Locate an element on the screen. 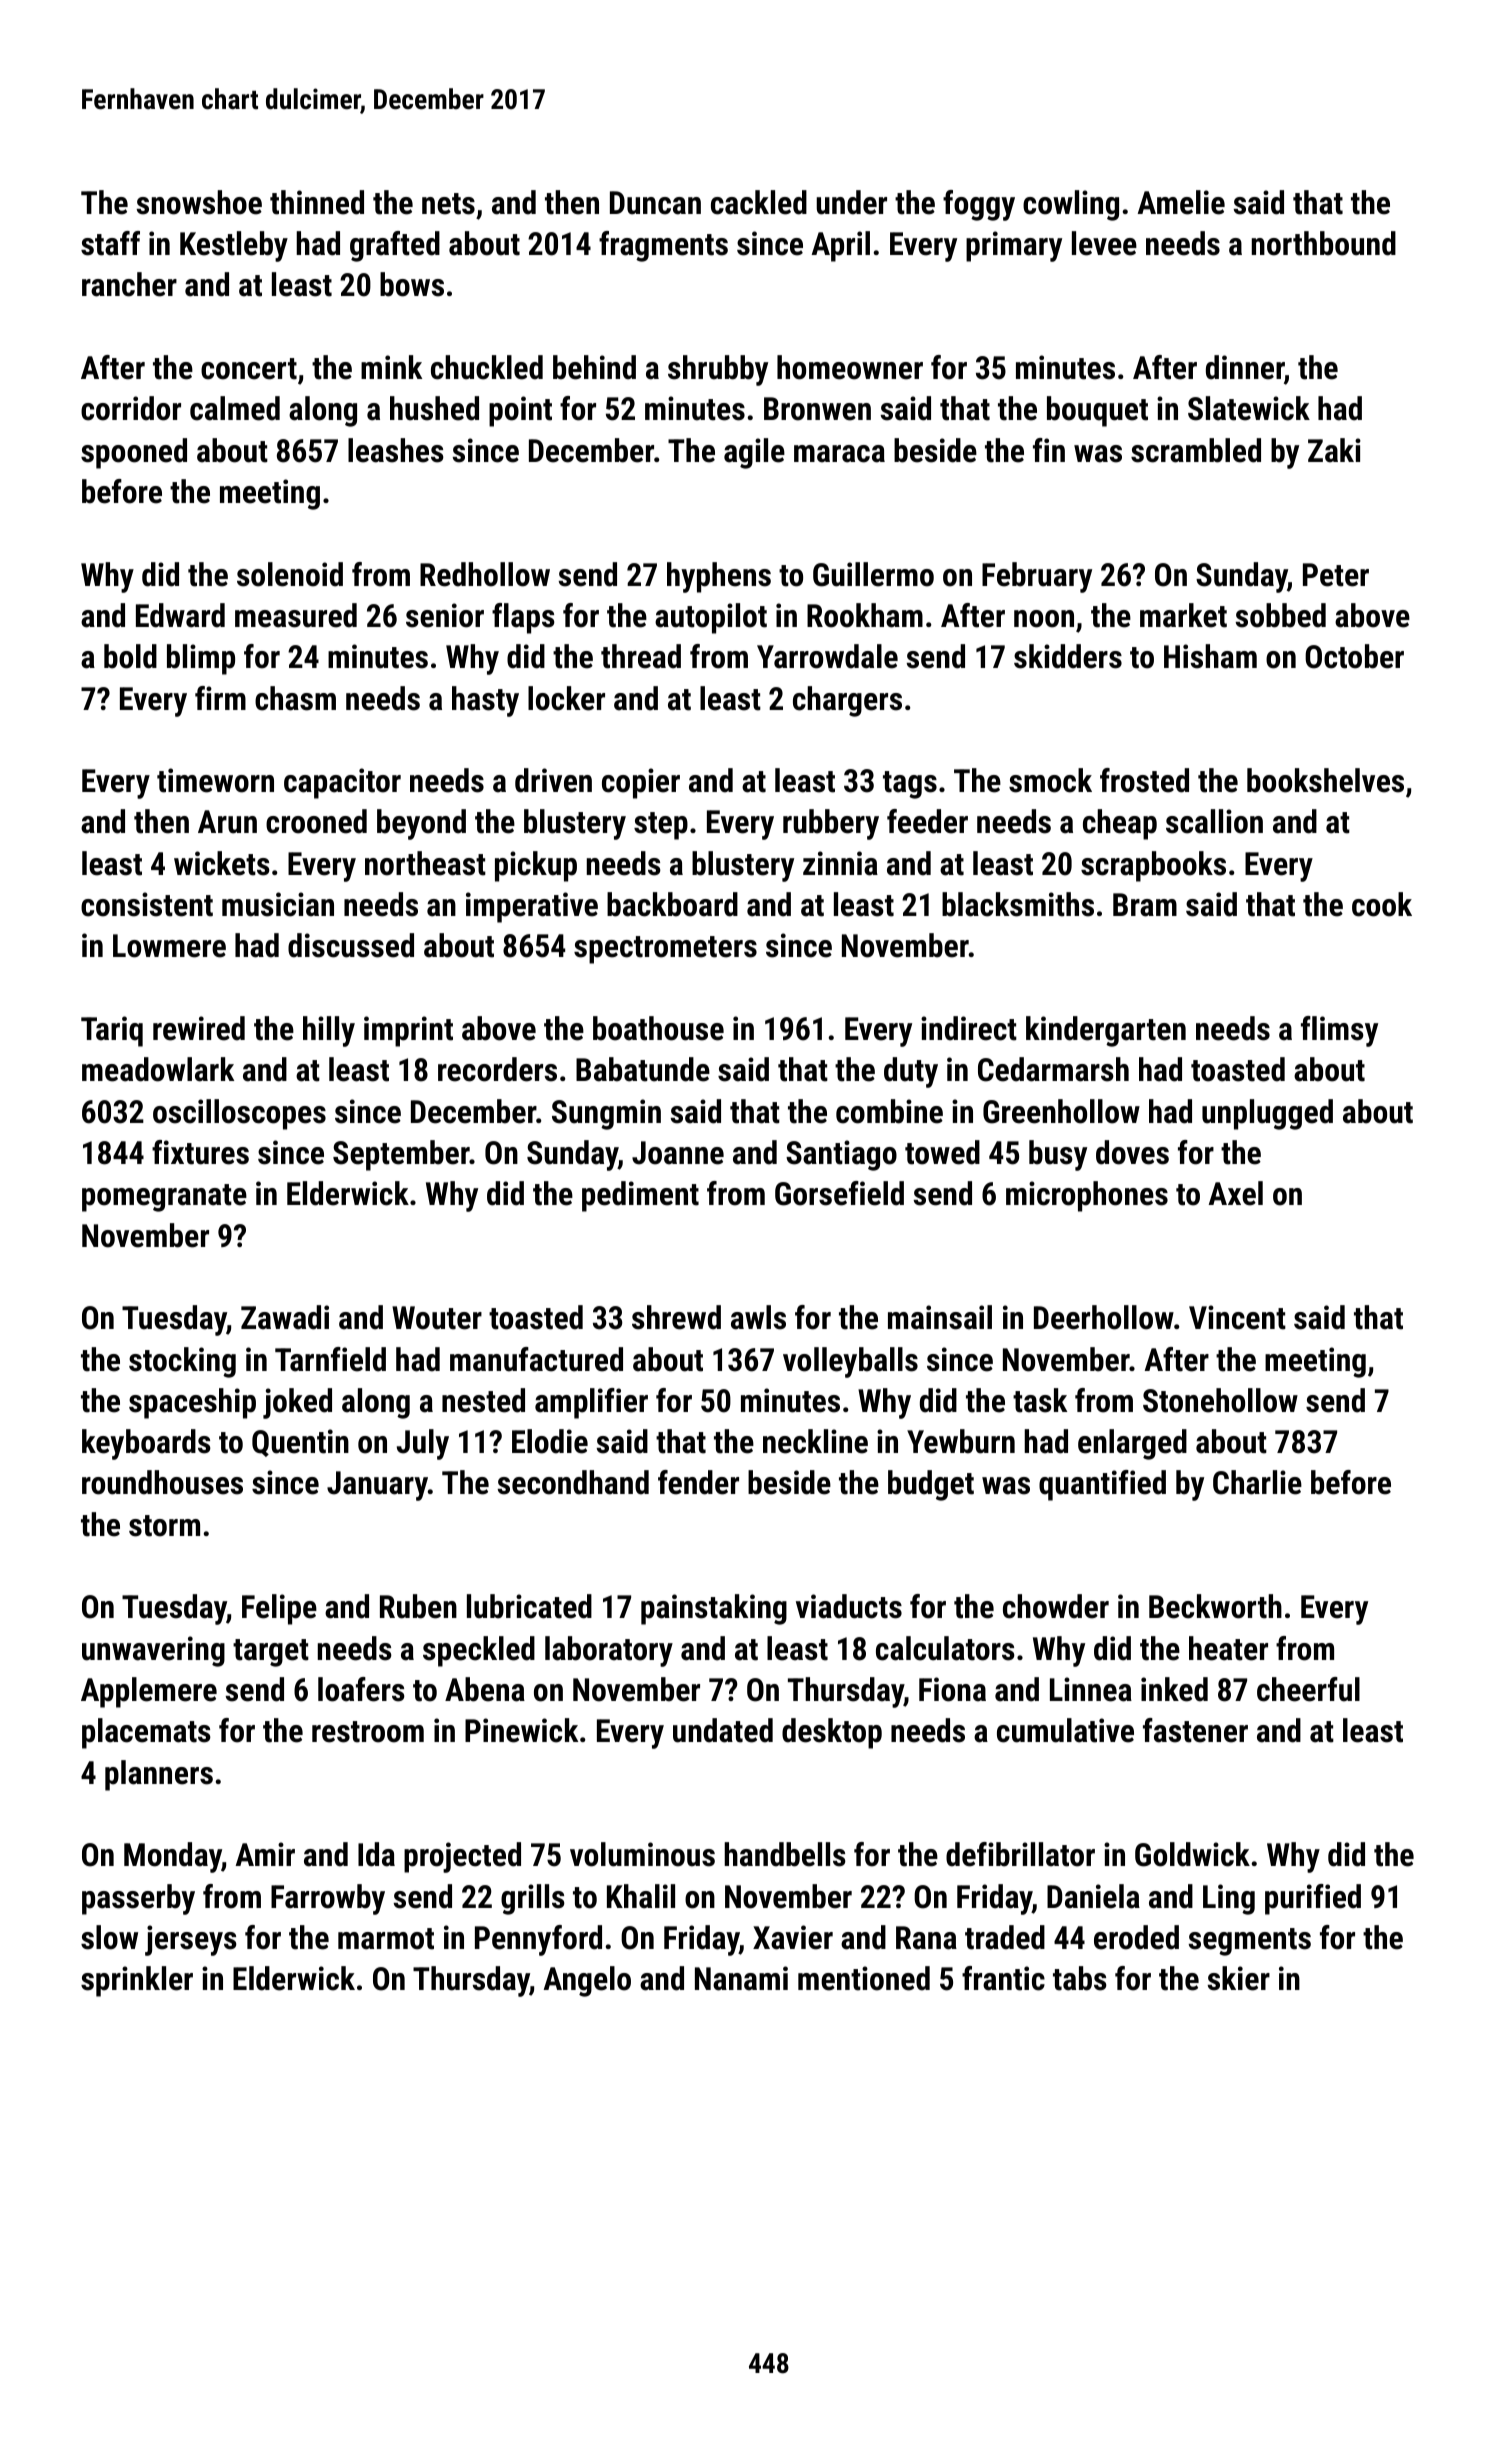  corridor is located at coordinates (131, 408).
